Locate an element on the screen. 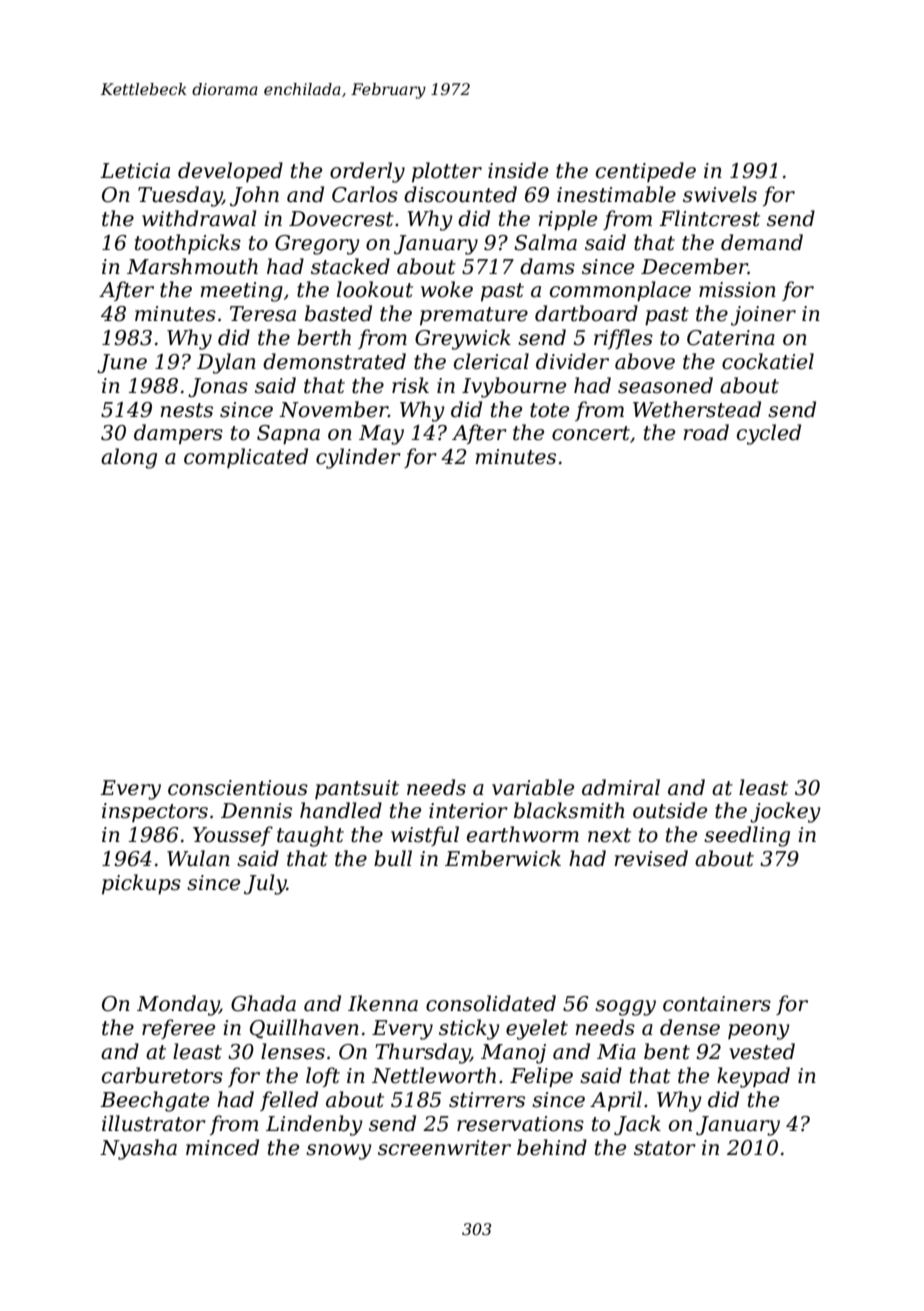  swivels is located at coordinates (720, 194).
